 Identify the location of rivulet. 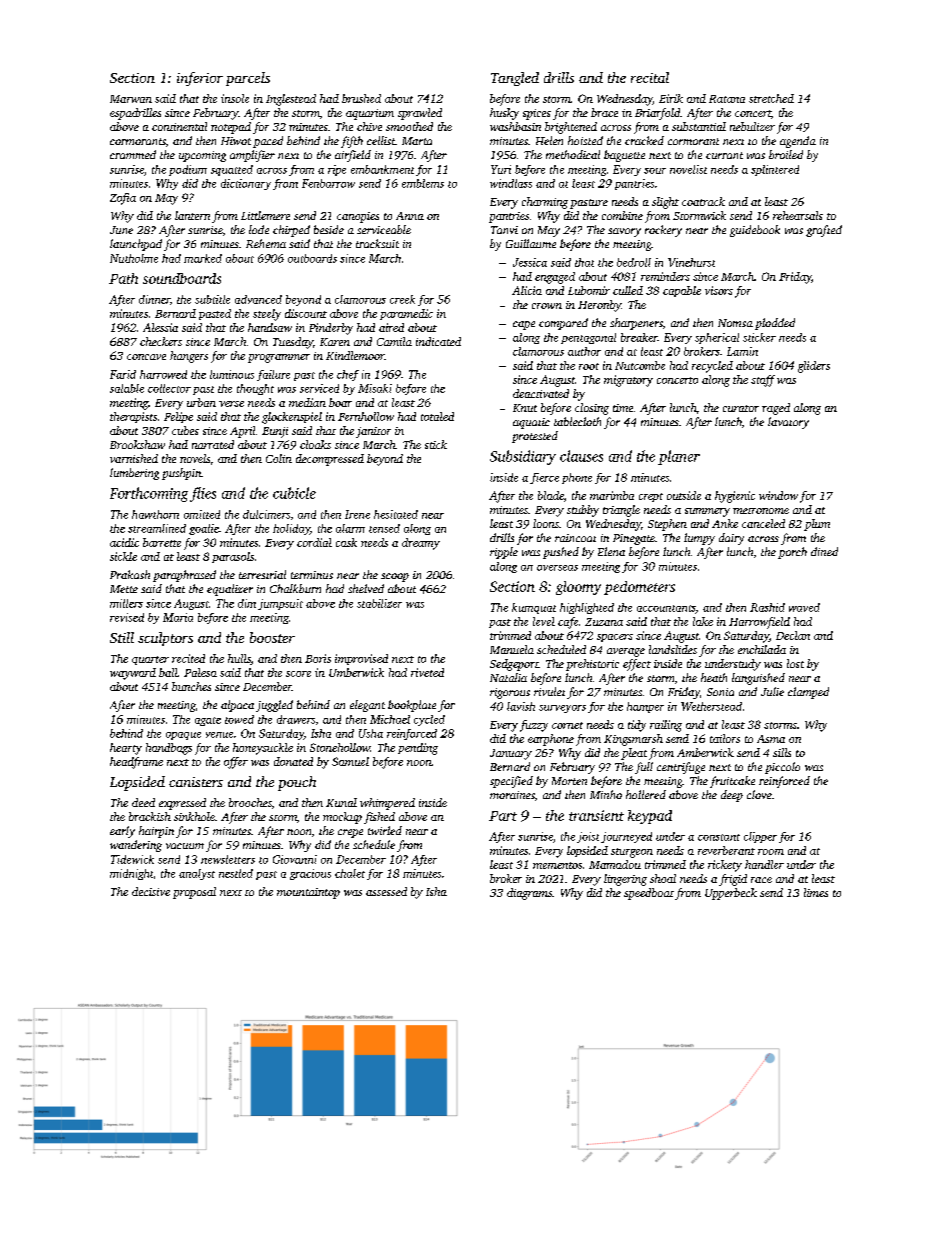
(549, 691).
